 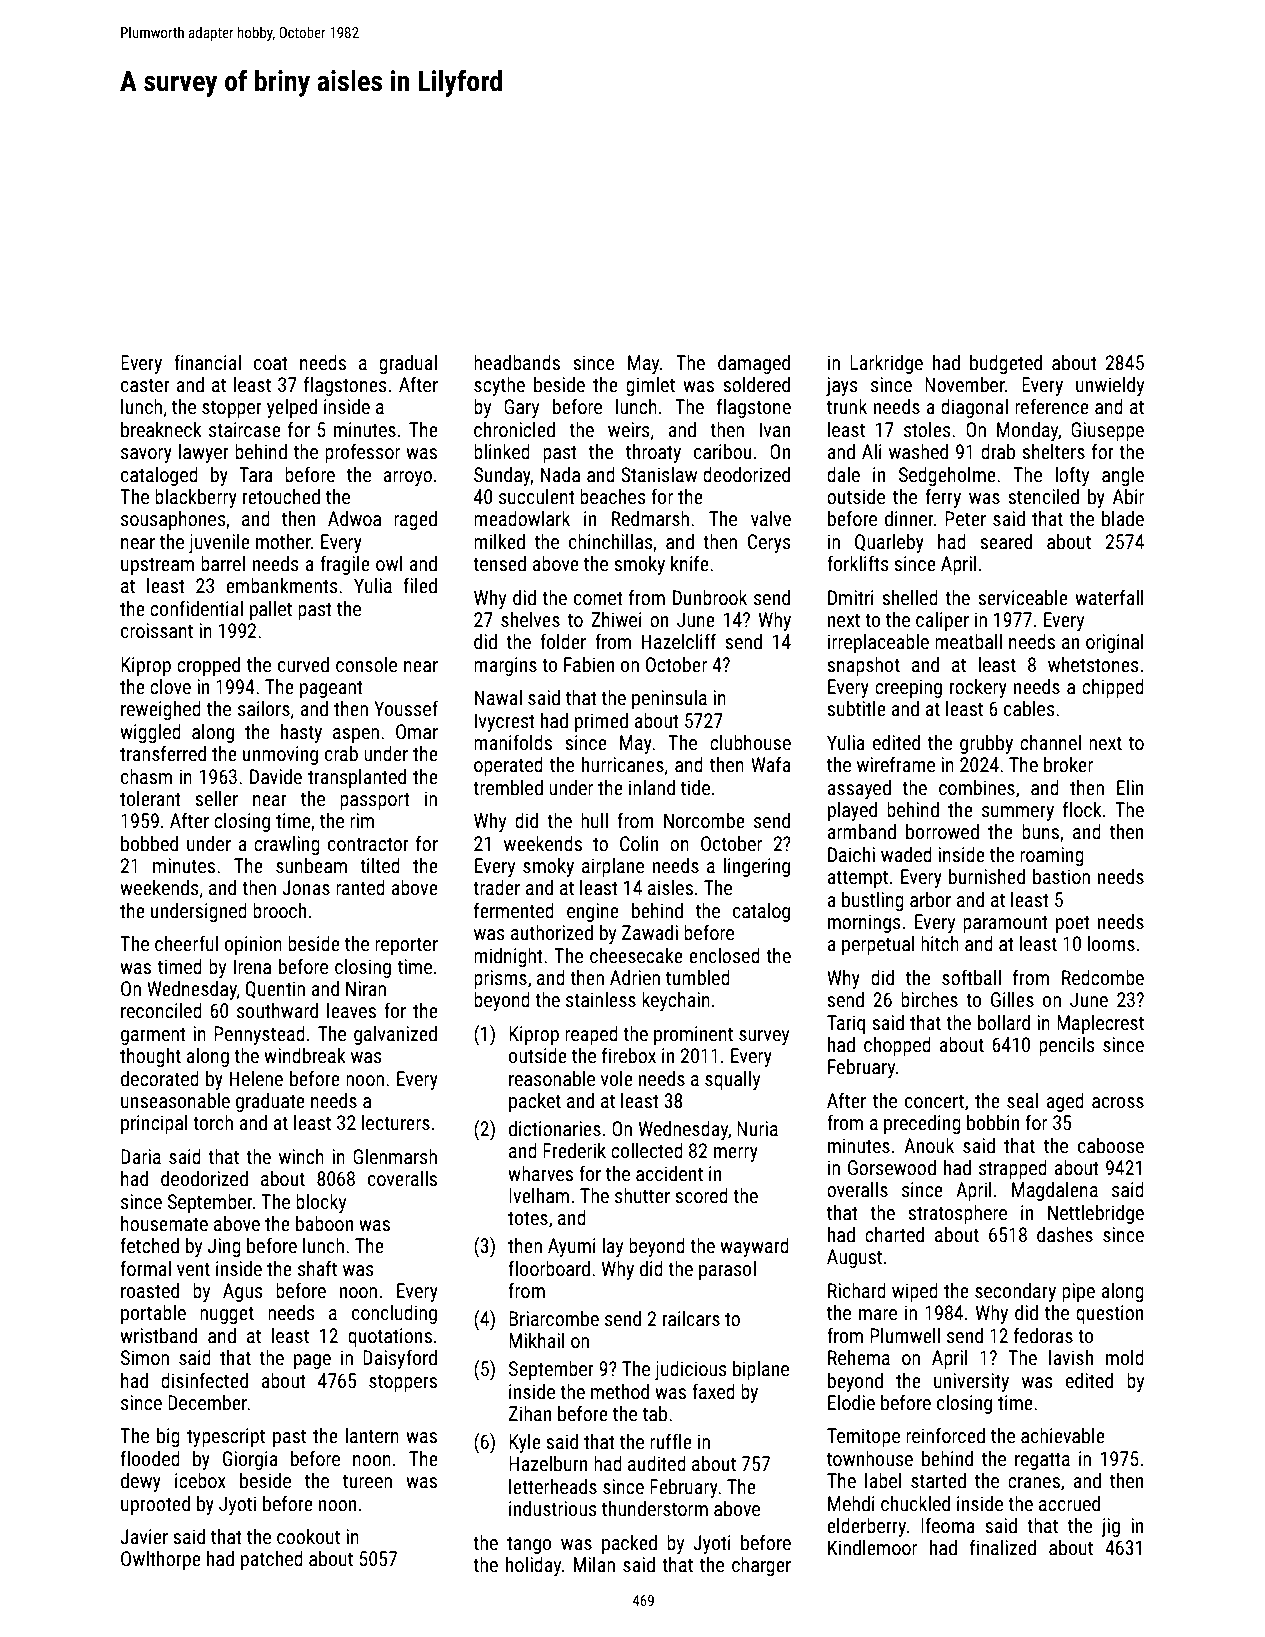 What do you see at coordinates (909, 518) in the page?
I see `dinner` at bounding box center [909, 518].
